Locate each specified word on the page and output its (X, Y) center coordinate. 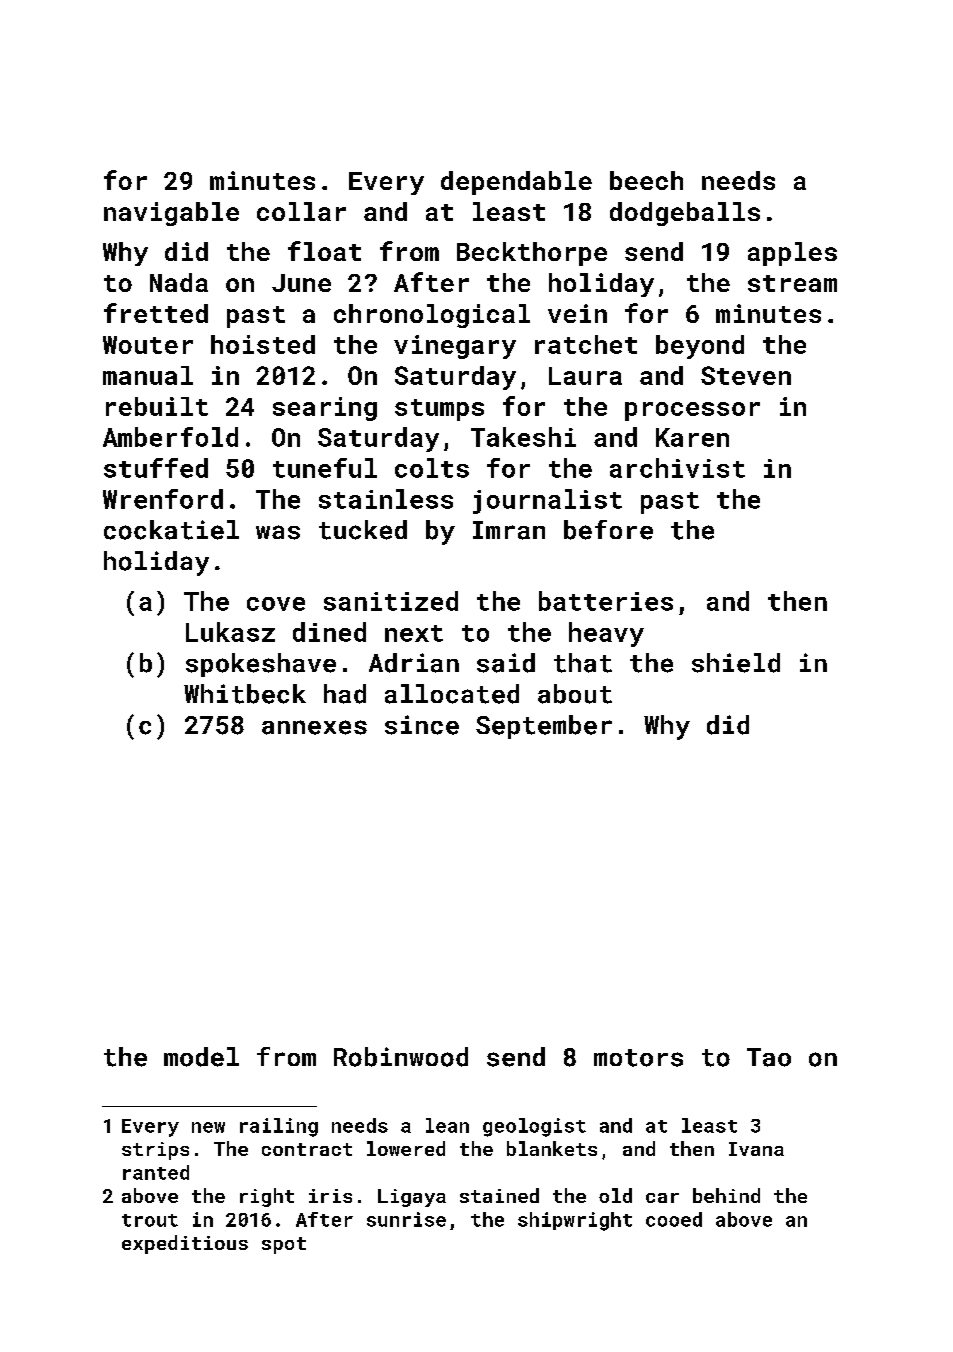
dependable (516, 183)
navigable (171, 214)
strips (155, 1151)
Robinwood (401, 1057)
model (201, 1057)
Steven (746, 375)
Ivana (756, 1149)
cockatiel (171, 530)
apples (792, 254)
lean (447, 1125)
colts (432, 468)
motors (638, 1058)
